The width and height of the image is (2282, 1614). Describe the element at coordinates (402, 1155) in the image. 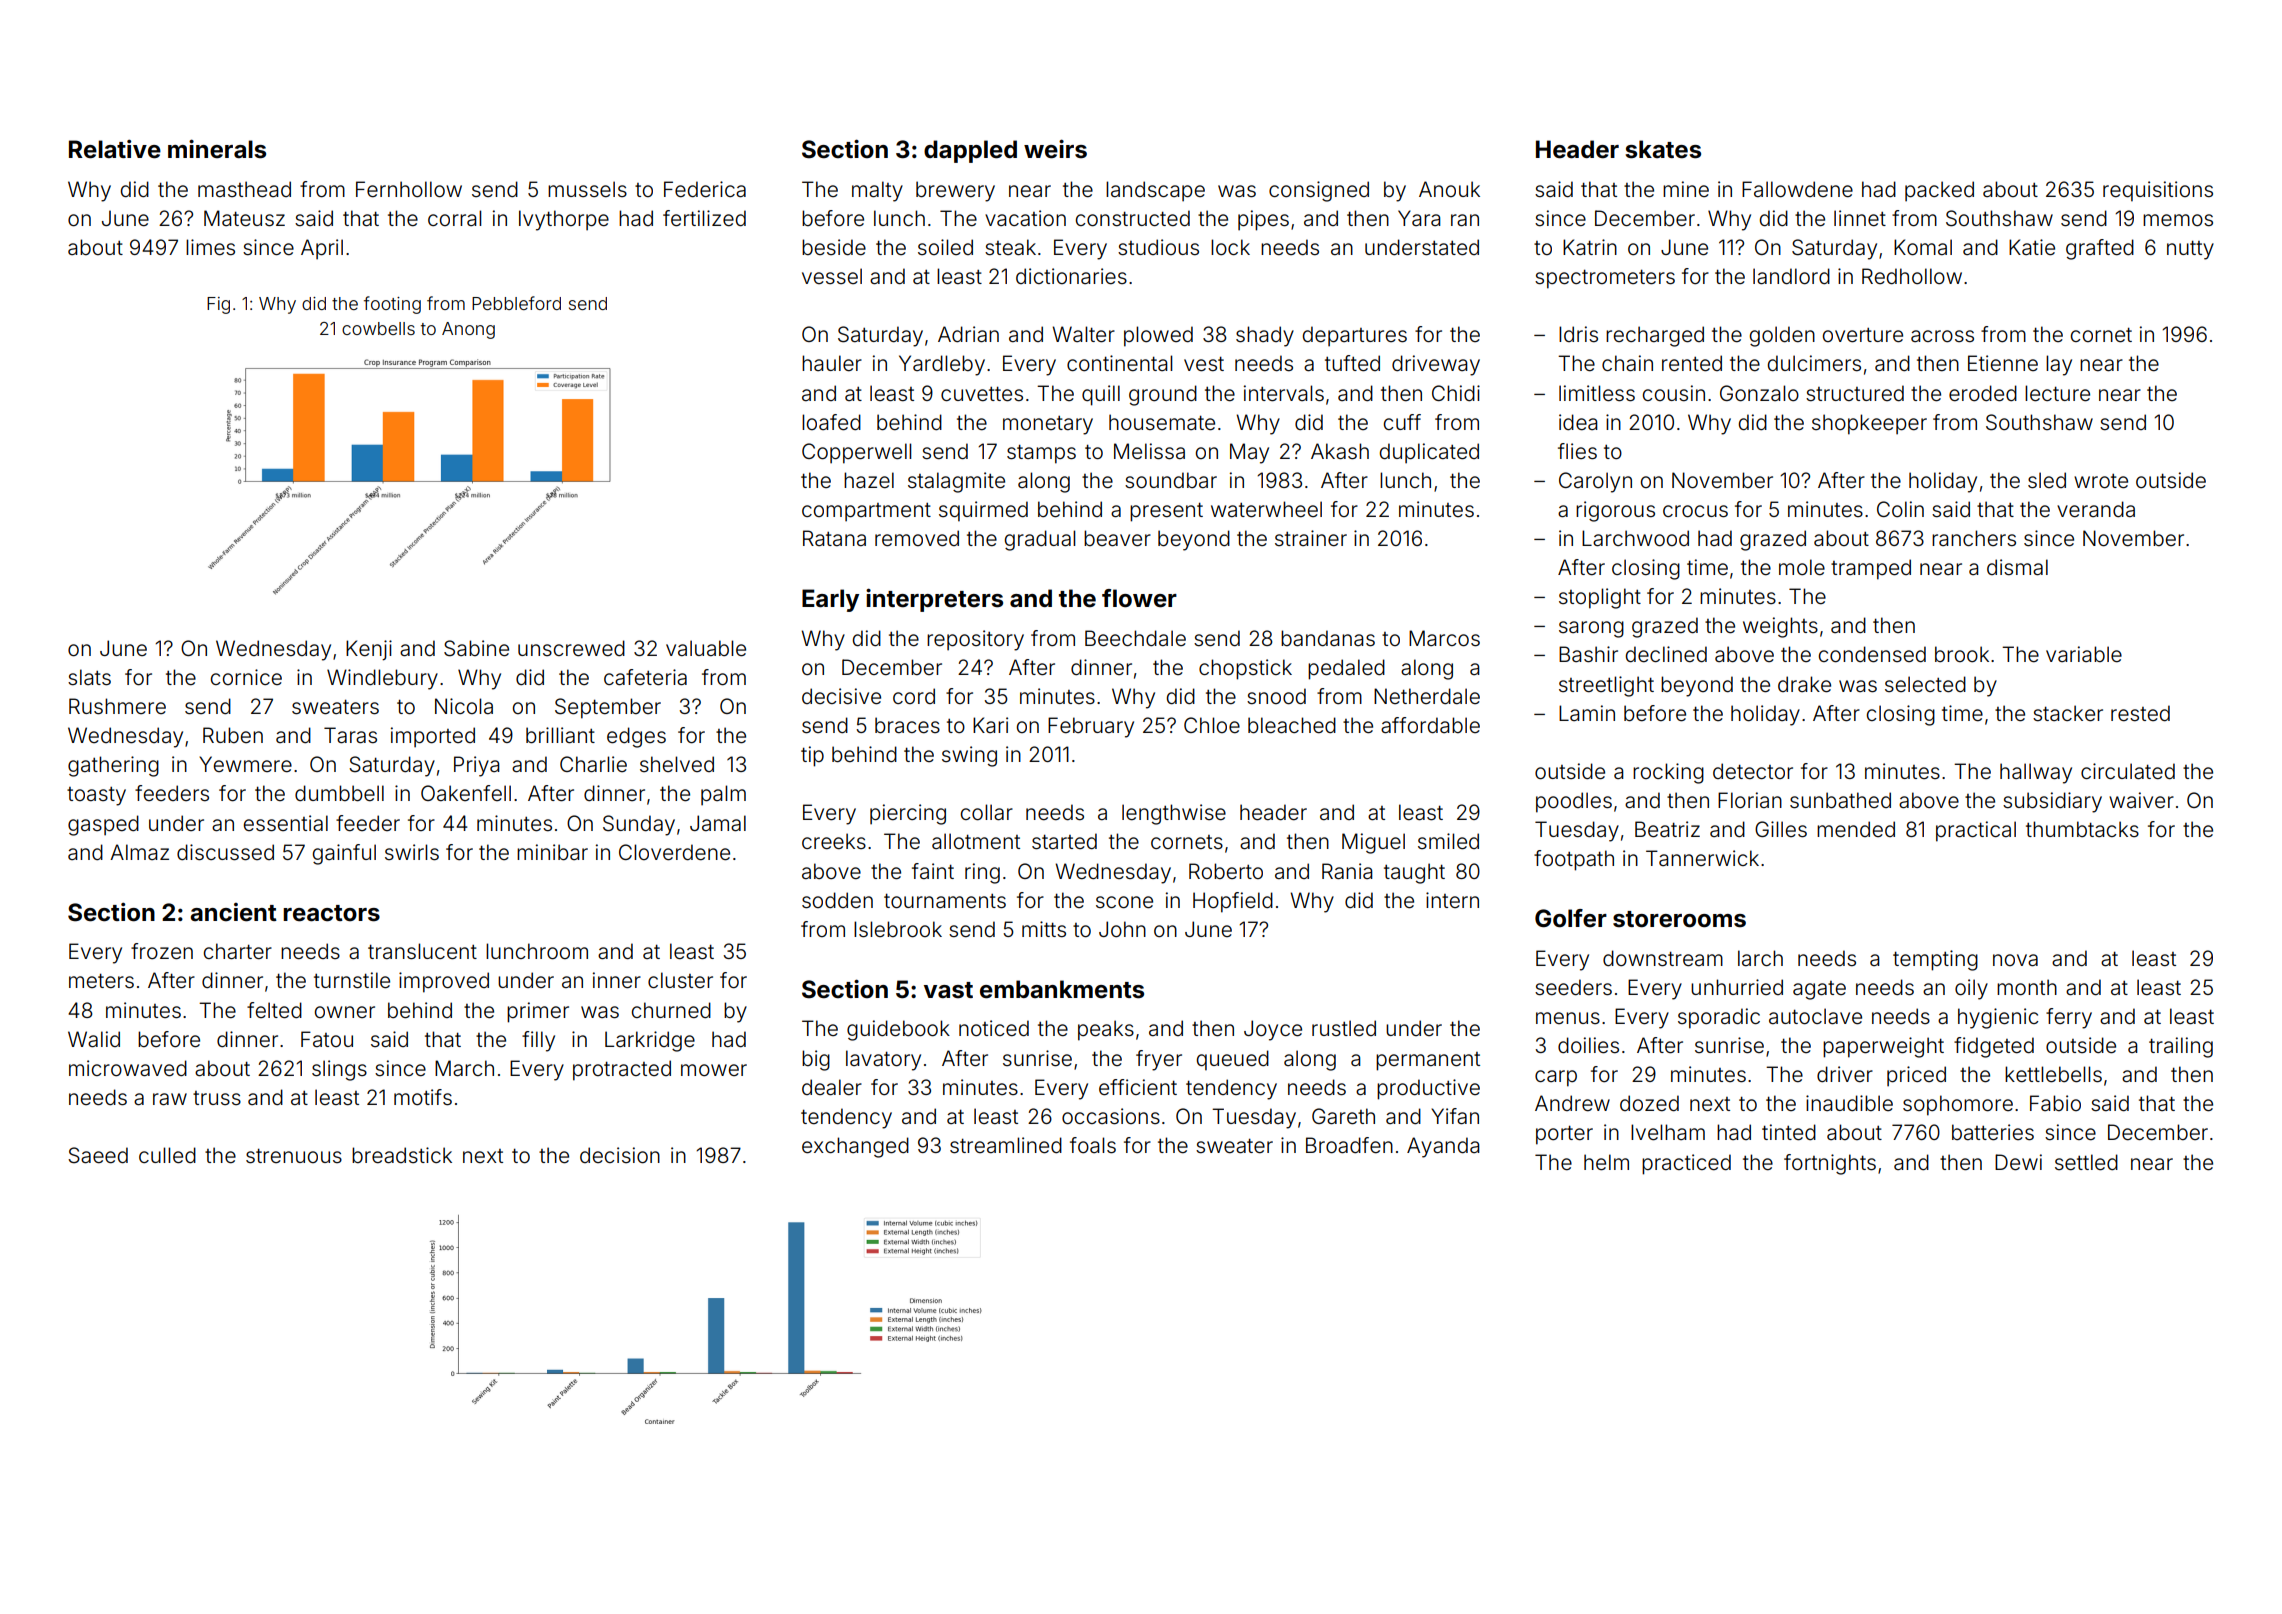

I see `breadstick` at that location.
